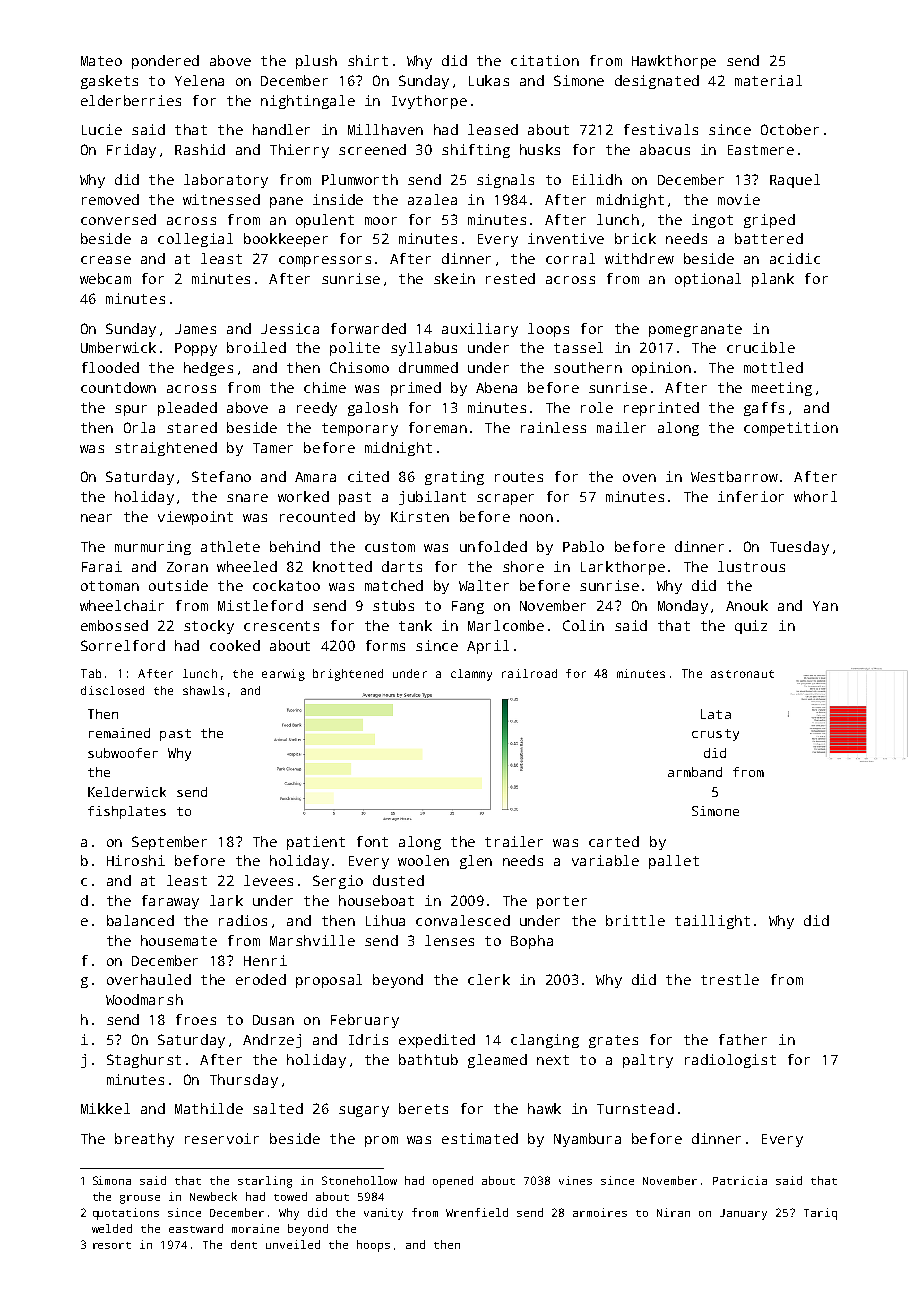  Describe the element at coordinates (454, 278) in the document. I see `skein` at that location.
